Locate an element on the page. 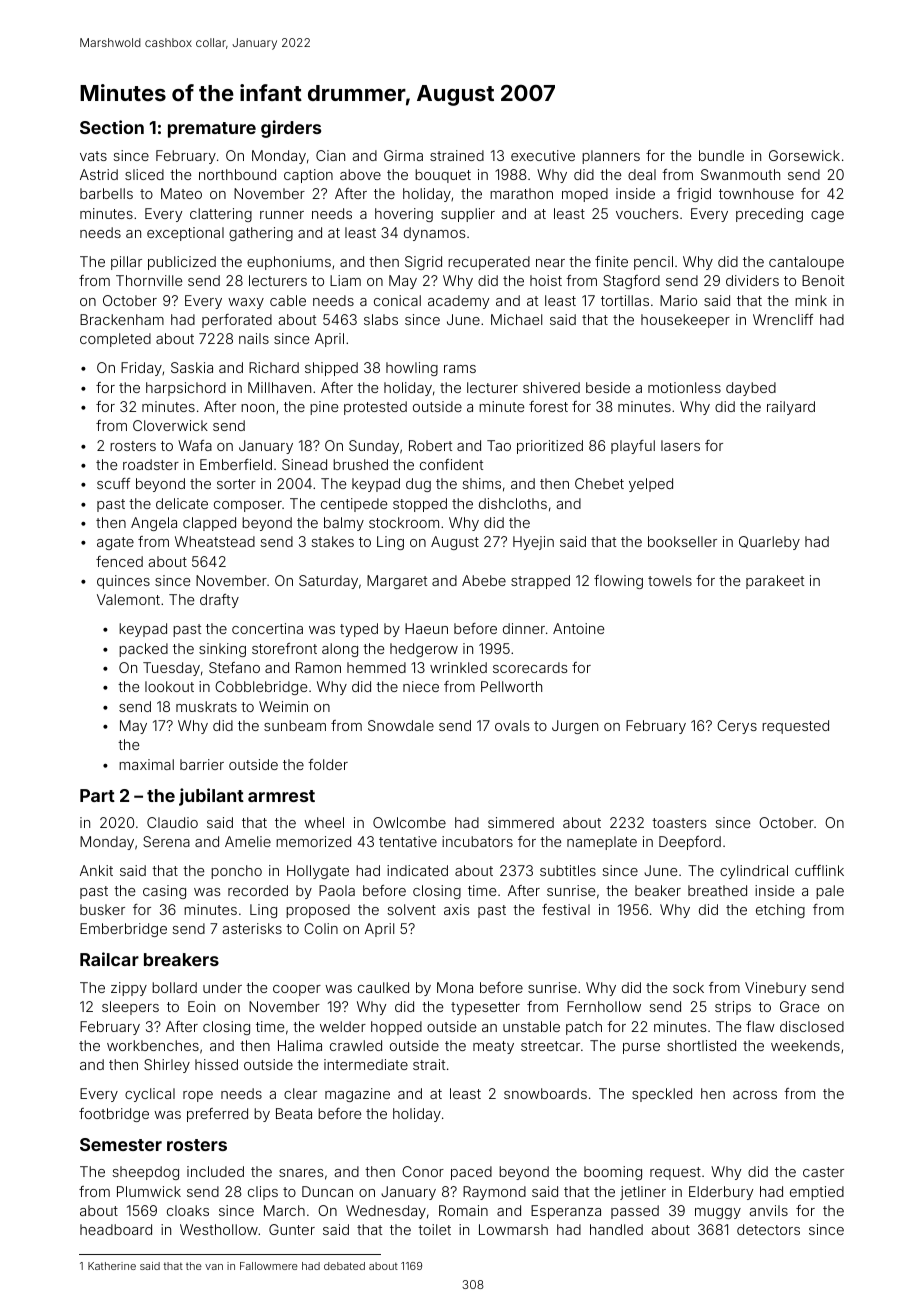 This image has width=924, height=1308. Owlcombe is located at coordinates (409, 822).
